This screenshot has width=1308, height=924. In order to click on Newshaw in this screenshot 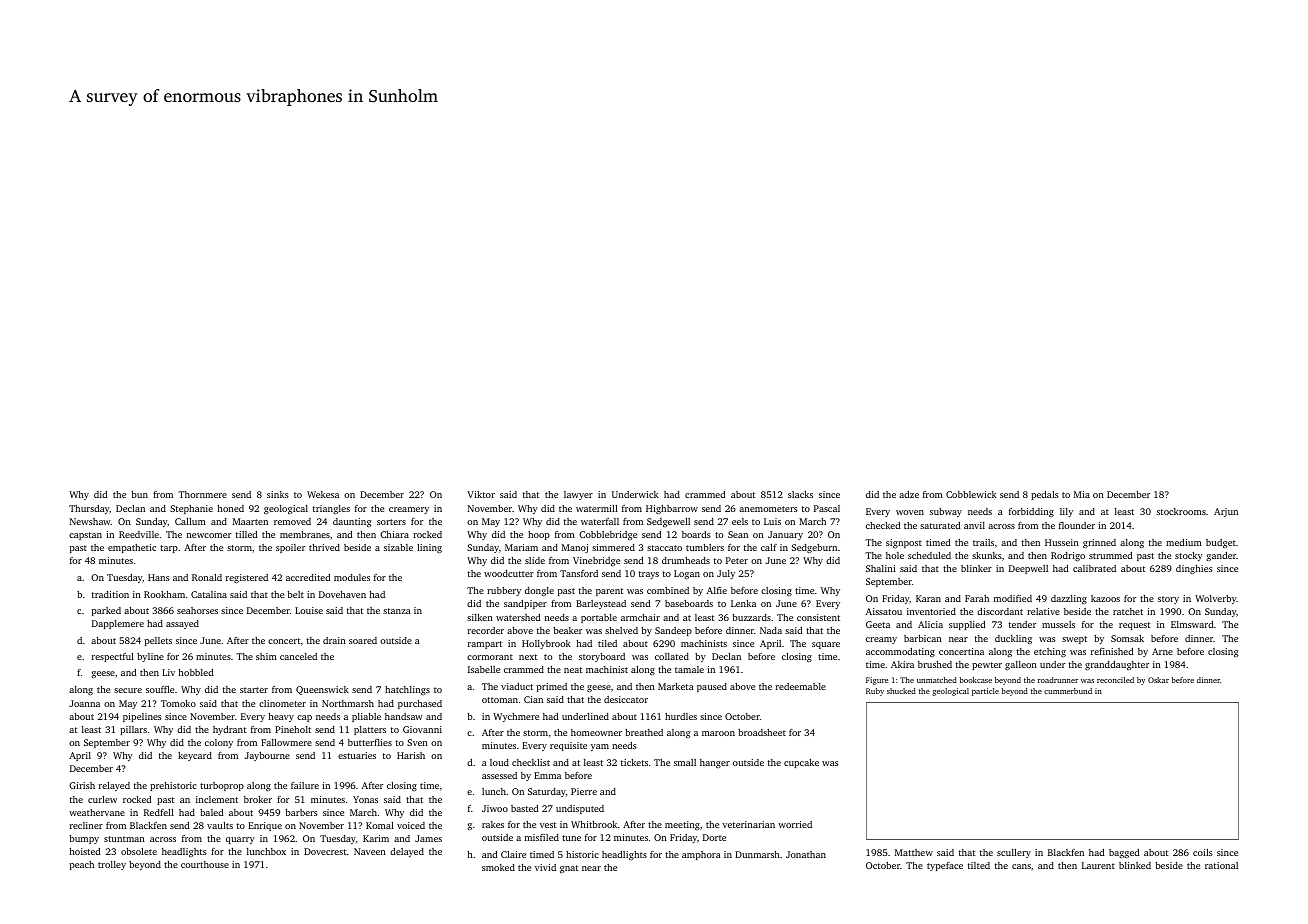, I will do `click(90, 521)`.
